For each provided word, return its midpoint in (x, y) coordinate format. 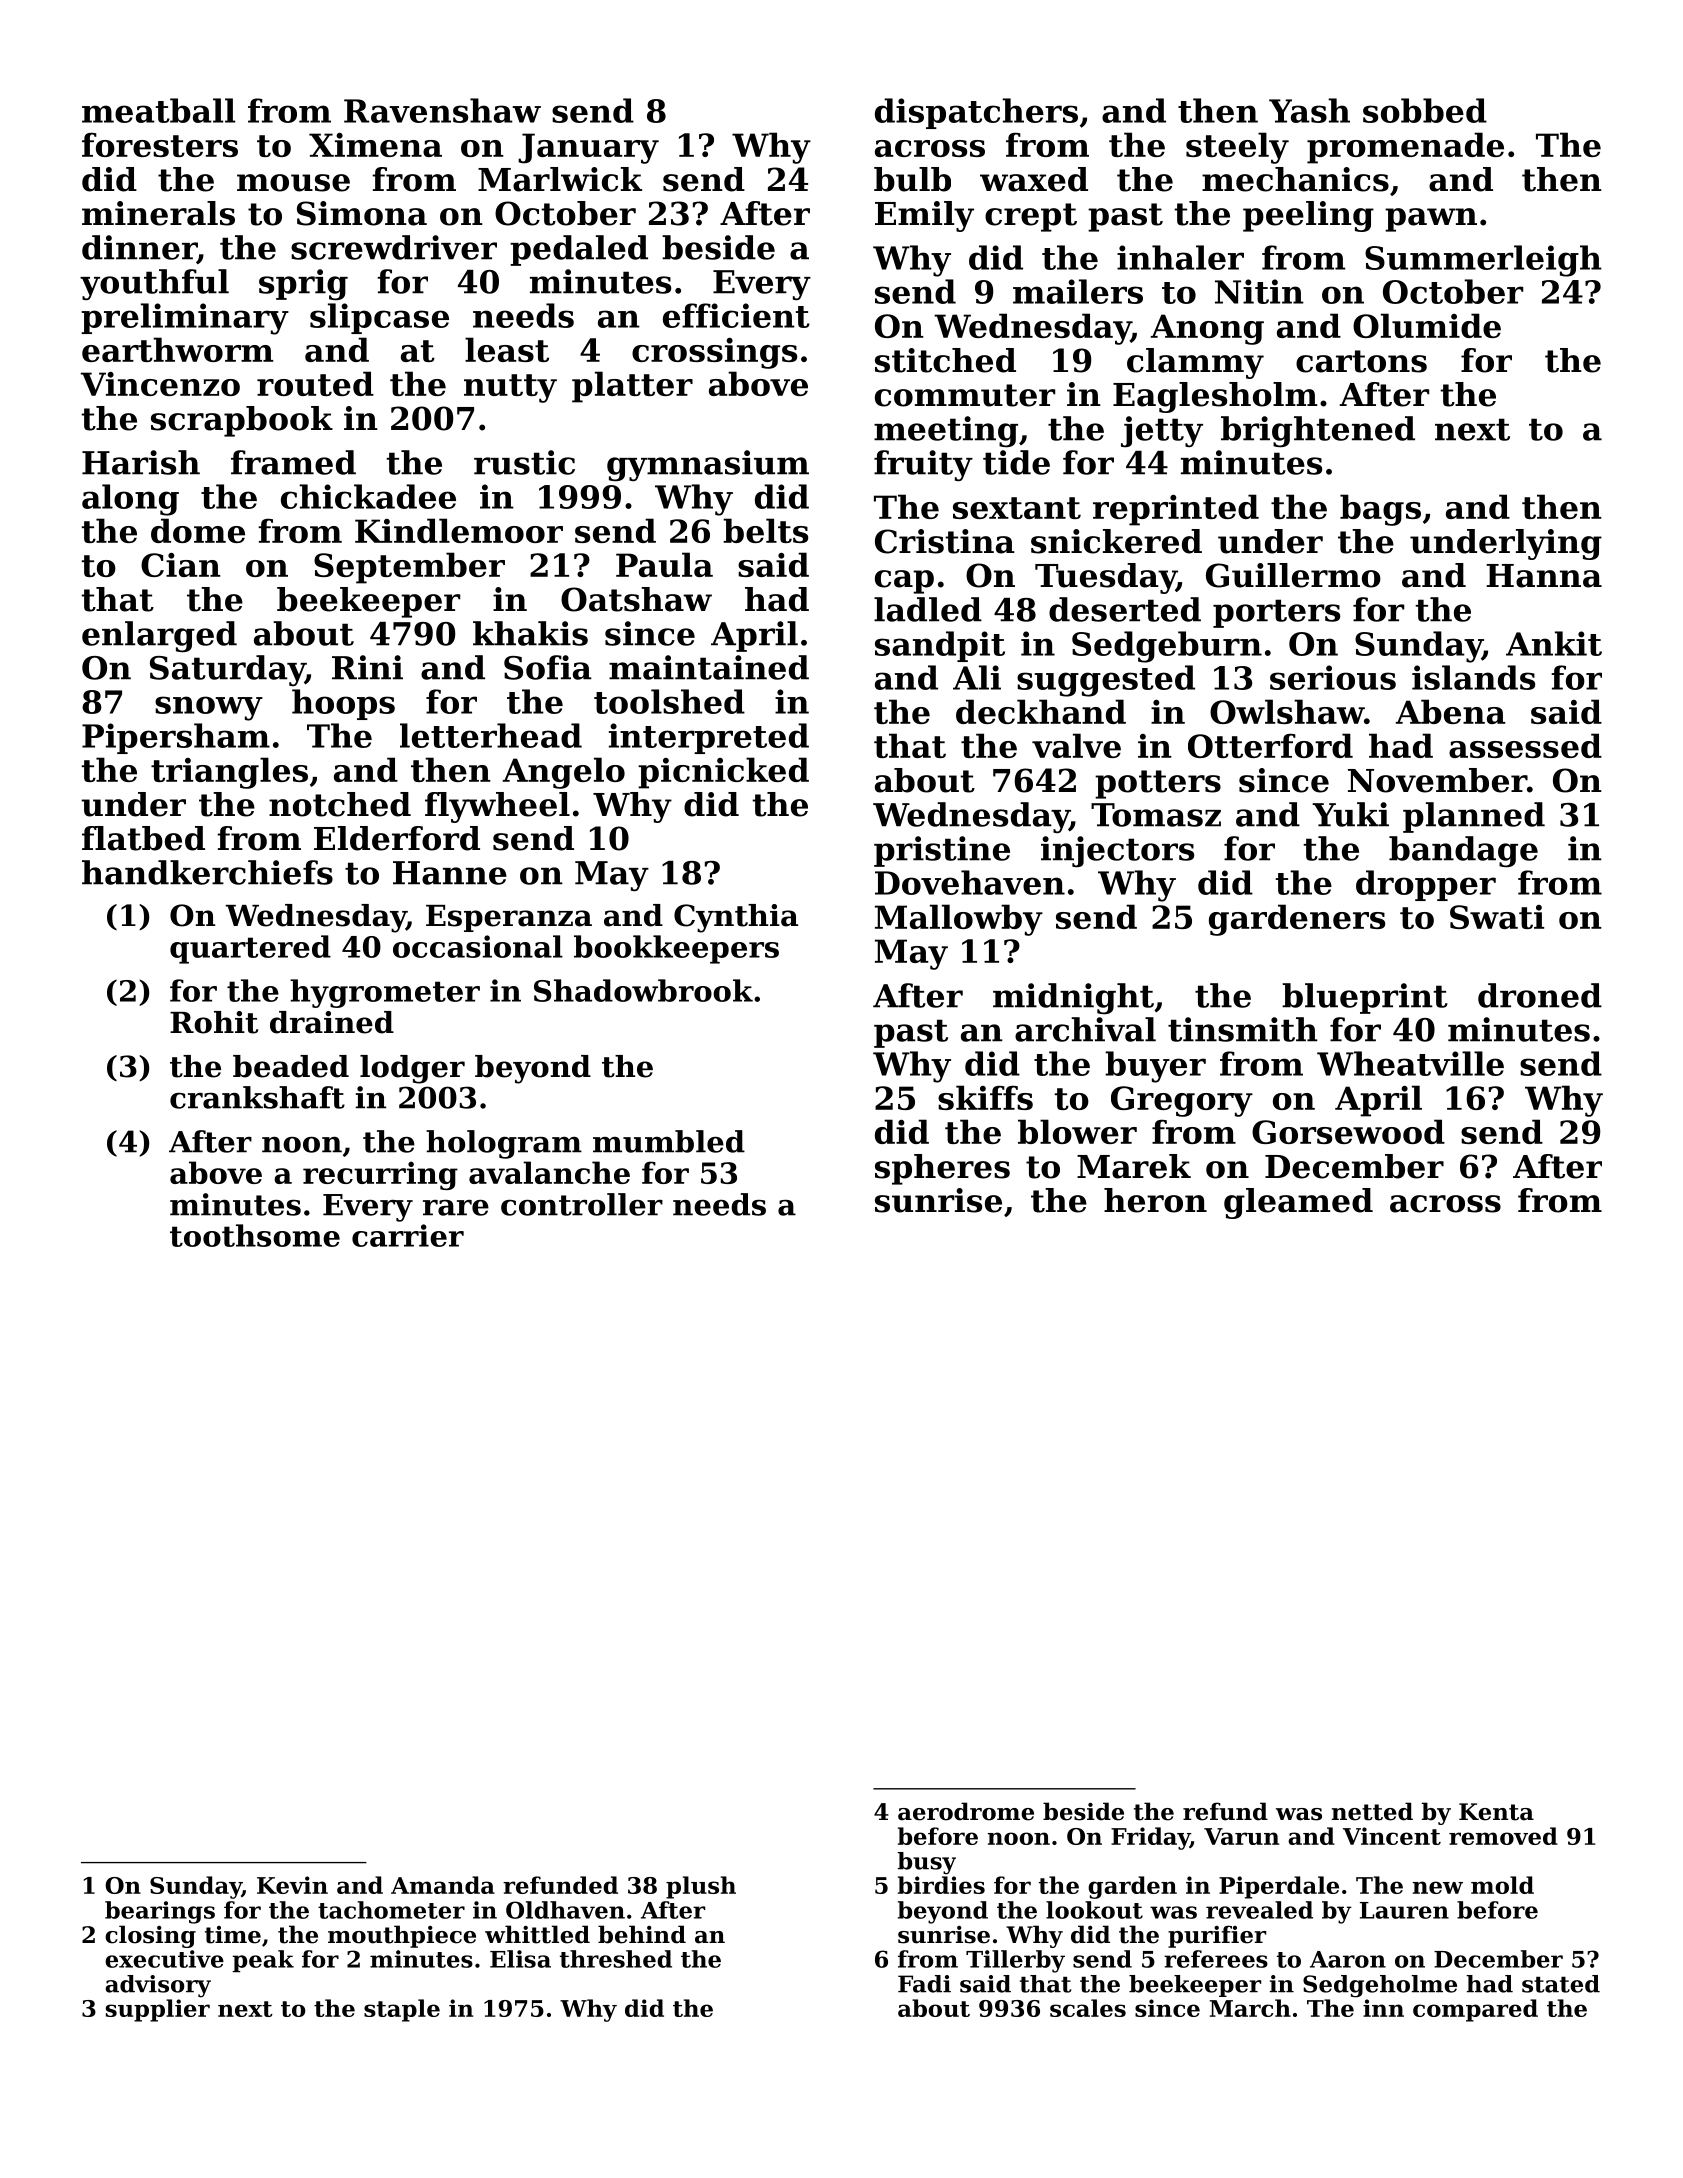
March (1250, 2008)
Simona (362, 213)
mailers (1078, 291)
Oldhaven (565, 1910)
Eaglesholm (1215, 397)
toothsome (255, 1235)
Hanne (450, 873)
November (1437, 780)
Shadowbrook (643, 990)
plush (701, 1887)
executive (164, 1959)
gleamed (1298, 1203)
